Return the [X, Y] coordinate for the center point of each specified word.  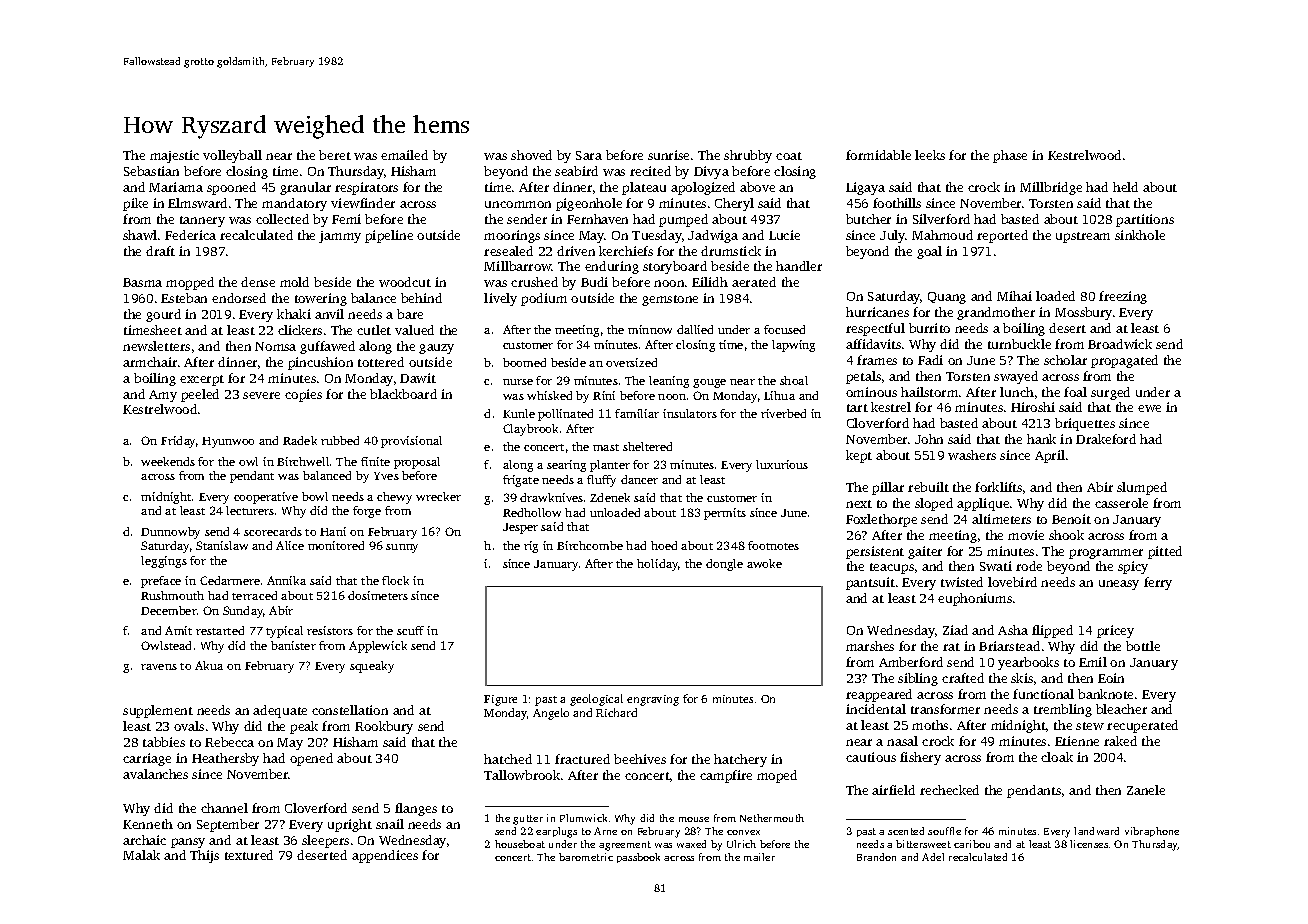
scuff [410, 630]
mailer [759, 857]
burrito [929, 328]
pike [135, 204]
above [757, 187]
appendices [385, 856]
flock [395, 580]
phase [1010, 156]
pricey [1115, 631]
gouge [709, 383]
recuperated [1142, 726]
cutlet [374, 330]
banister [293, 645]
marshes [870, 646]
